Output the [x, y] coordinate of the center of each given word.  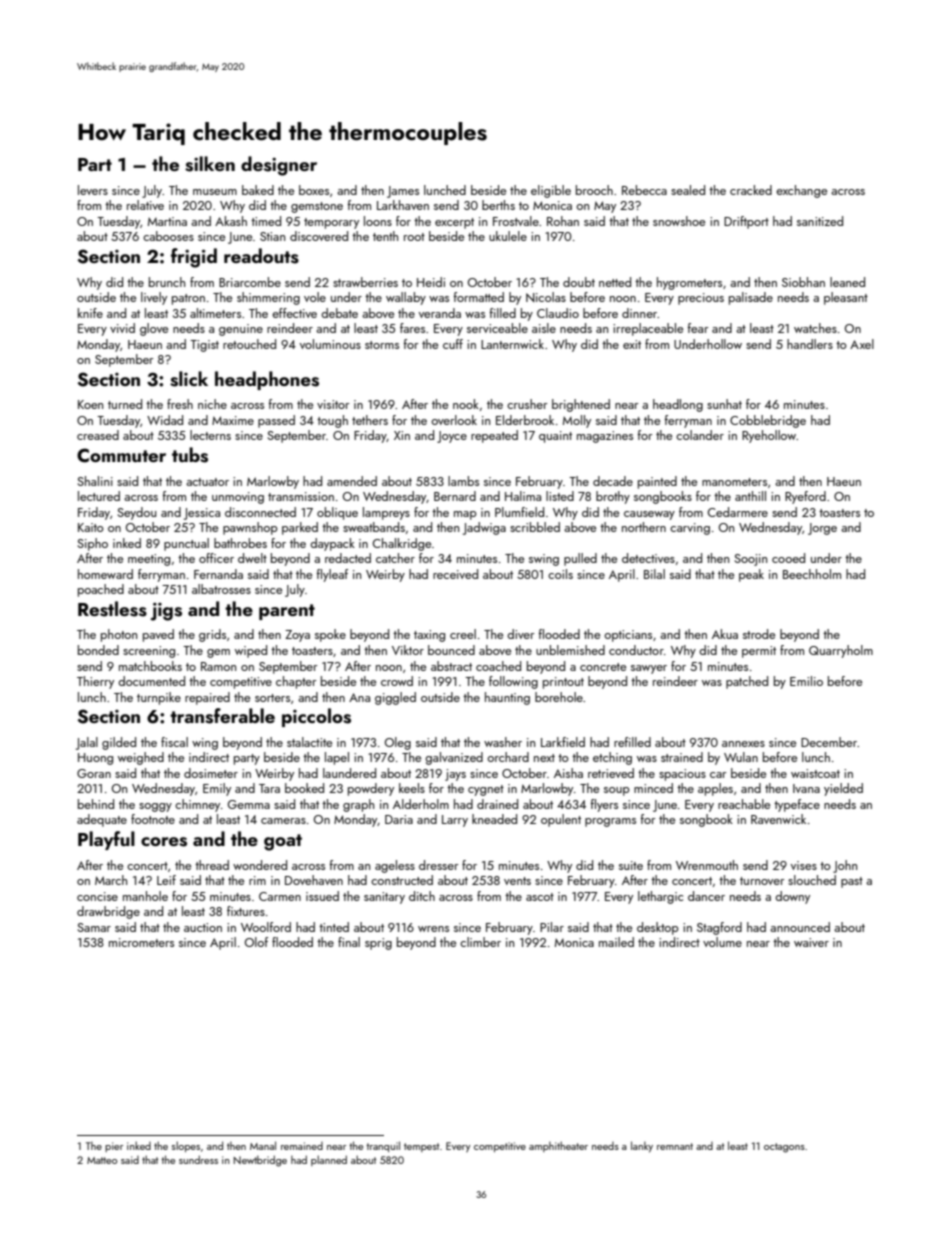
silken [210, 164]
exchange [801, 191]
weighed [141, 758]
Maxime [233, 420]
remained [302, 1146]
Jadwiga [484, 528]
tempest [421, 1147]
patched [747, 682]
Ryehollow [769, 436]
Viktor [408, 650]
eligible [551, 191]
